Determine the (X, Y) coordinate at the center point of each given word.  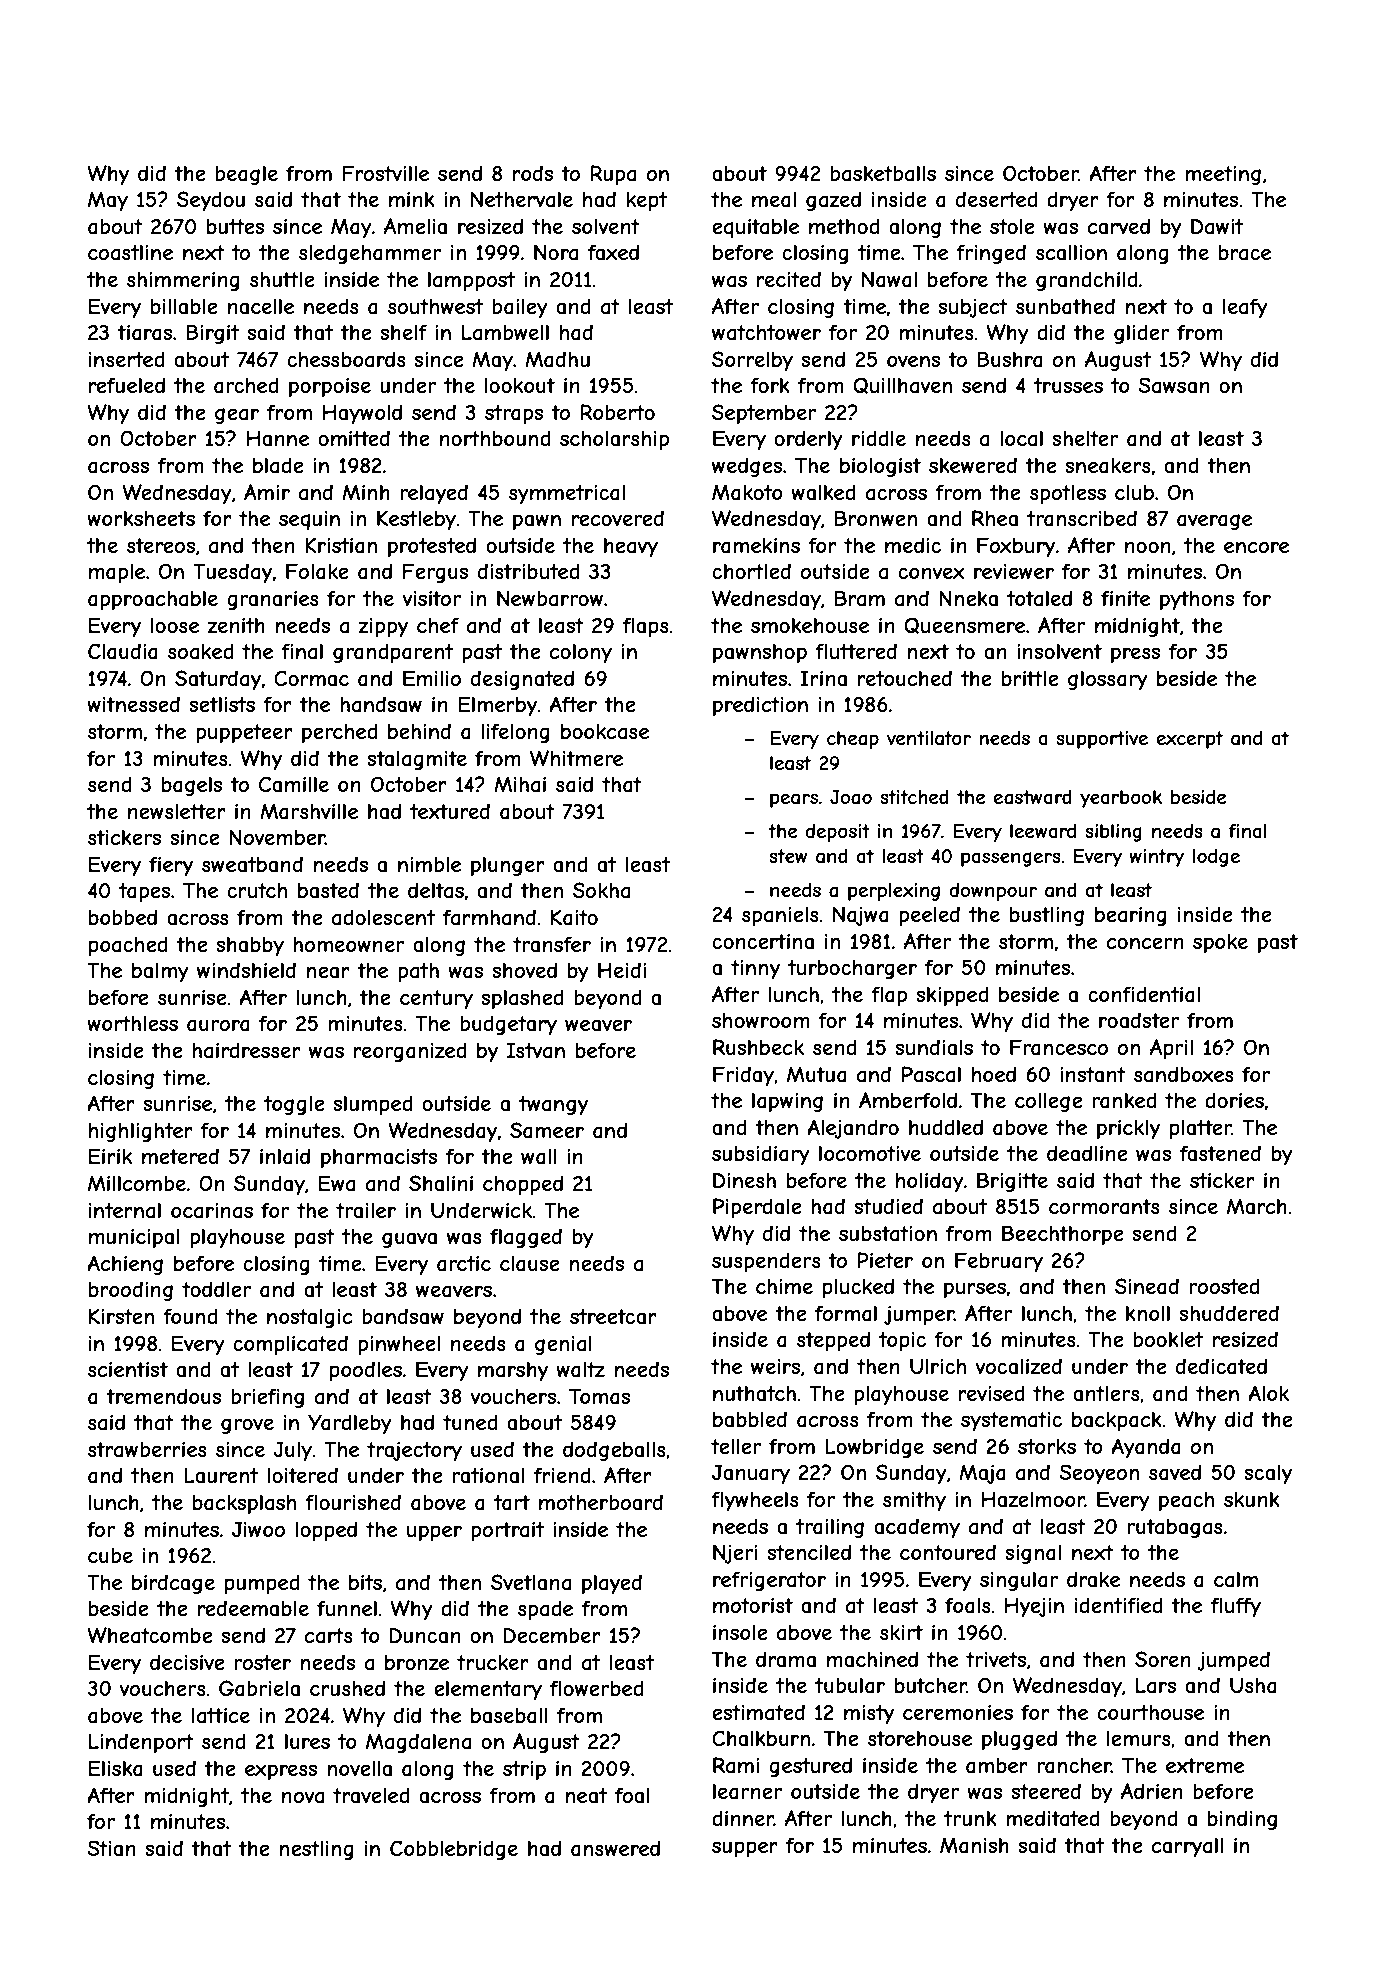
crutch (257, 890)
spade (545, 1610)
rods (533, 173)
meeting (1223, 175)
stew (788, 856)
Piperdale (757, 1208)
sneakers (1108, 466)
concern (1145, 943)
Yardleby (350, 1424)
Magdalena (418, 1743)
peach (1186, 1501)
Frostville (385, 173)
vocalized (1018, 1366)
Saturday (218, 680)
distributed (529, 571)
